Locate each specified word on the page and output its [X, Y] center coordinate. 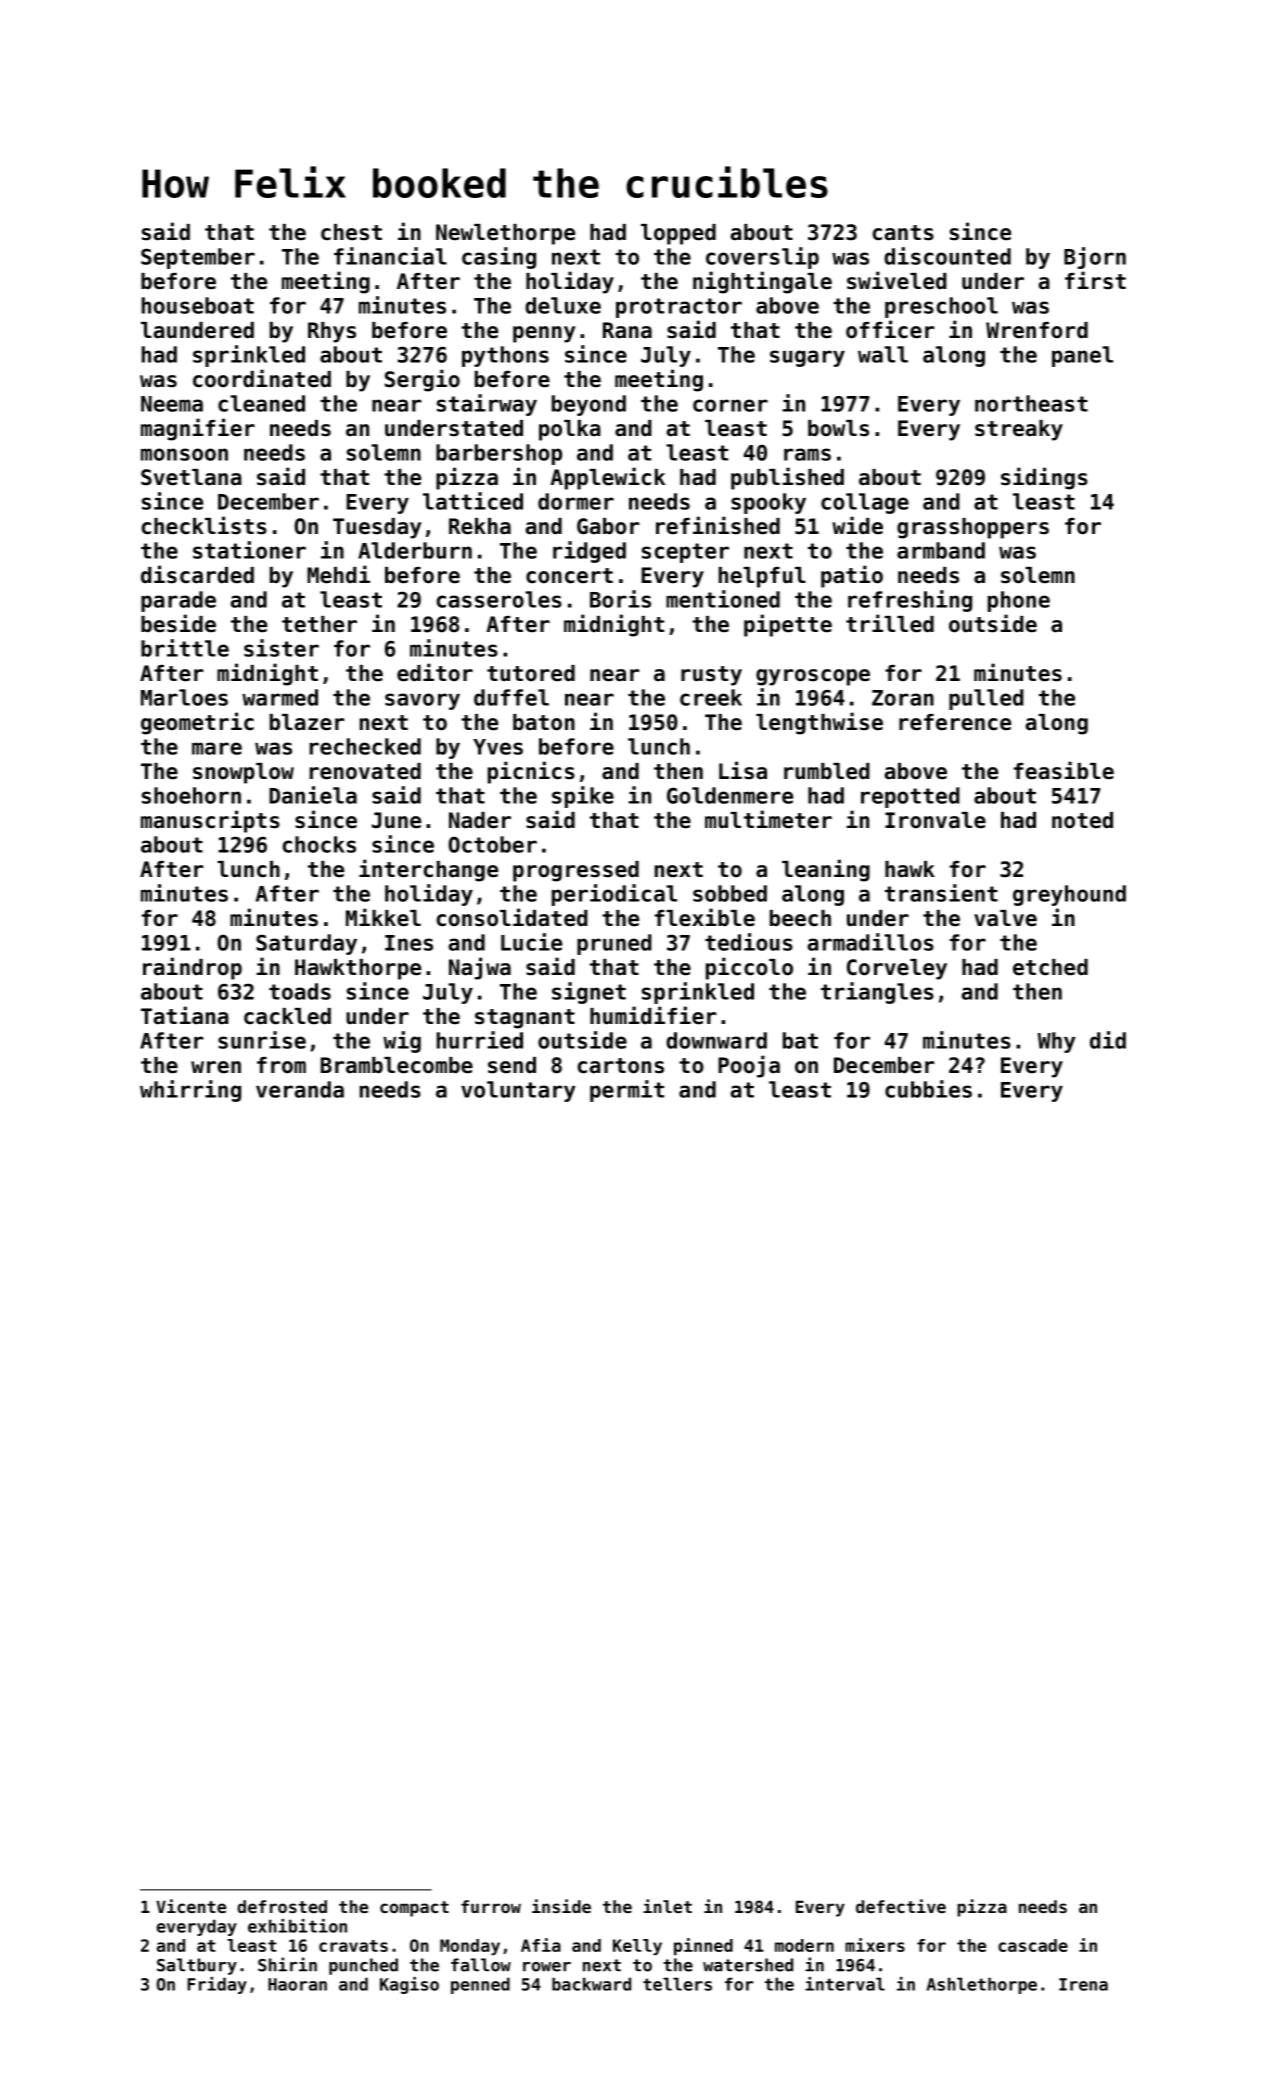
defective [901, 1906]
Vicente [191, 1906]
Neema [172, 404]
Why [1056, 1042]
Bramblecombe [397, 1065]
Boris [620, 599]
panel [1082, 356]
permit [627, 1091]
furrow [491, 1906]
